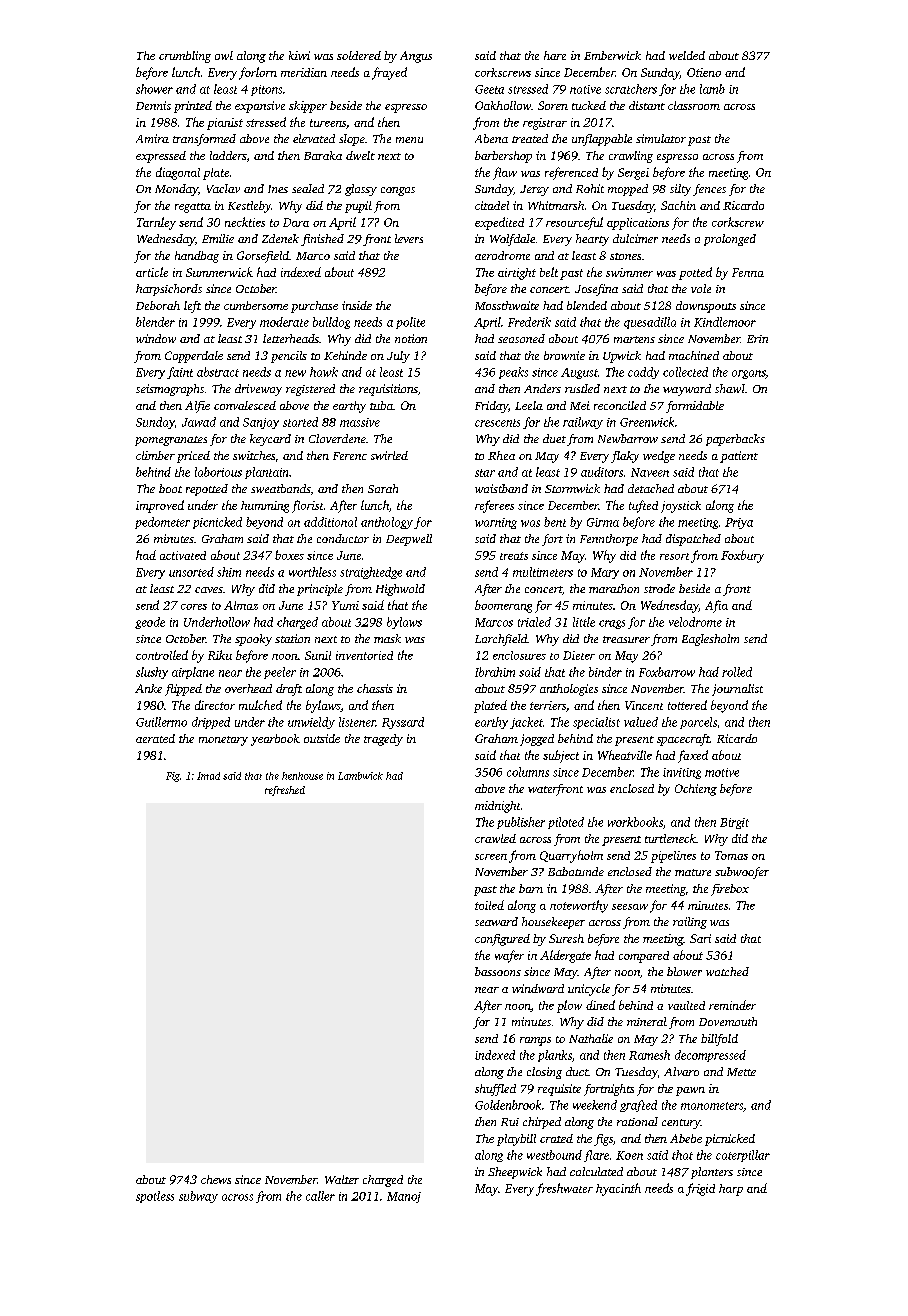 The image size is (908, 1316). What do you see at coordinates (152, 673) in the page?
I see `slushy` at bounding box center [152, 673].
